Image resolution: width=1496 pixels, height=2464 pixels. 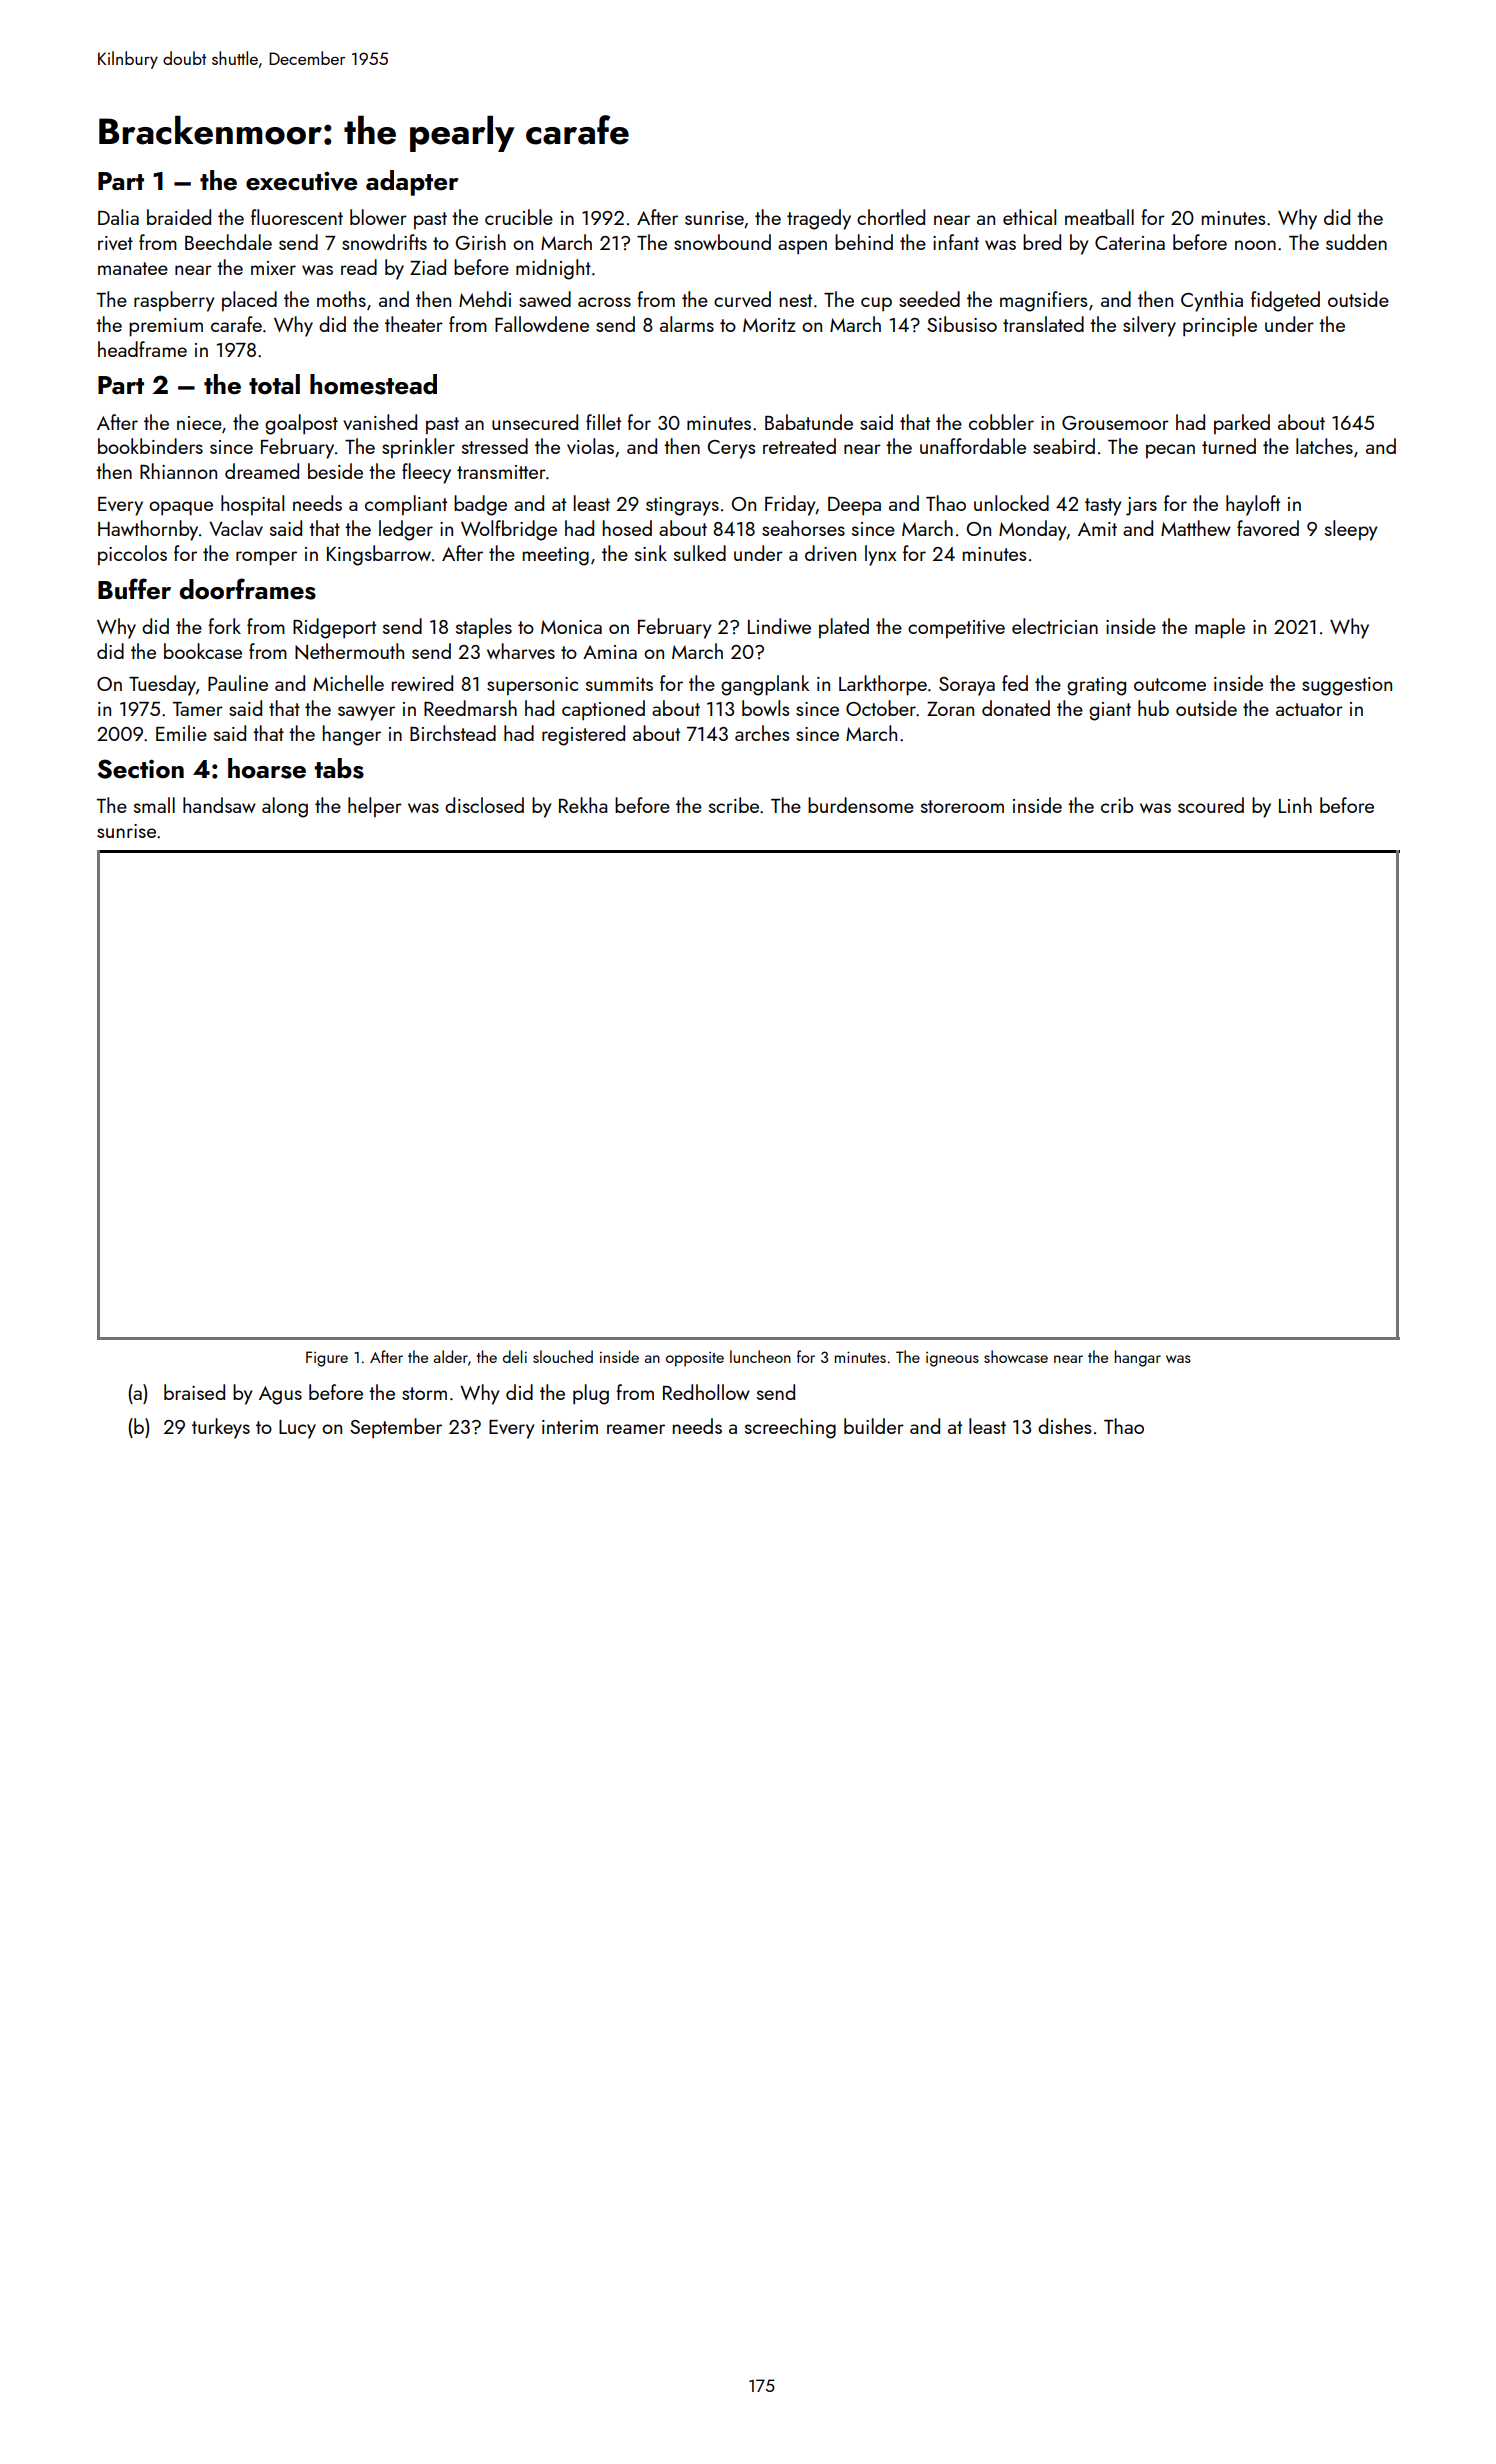 What do you see at coordinates (327, 1359) in the screenshot?
I see `Figure` at bounding box center [327, 1359].
